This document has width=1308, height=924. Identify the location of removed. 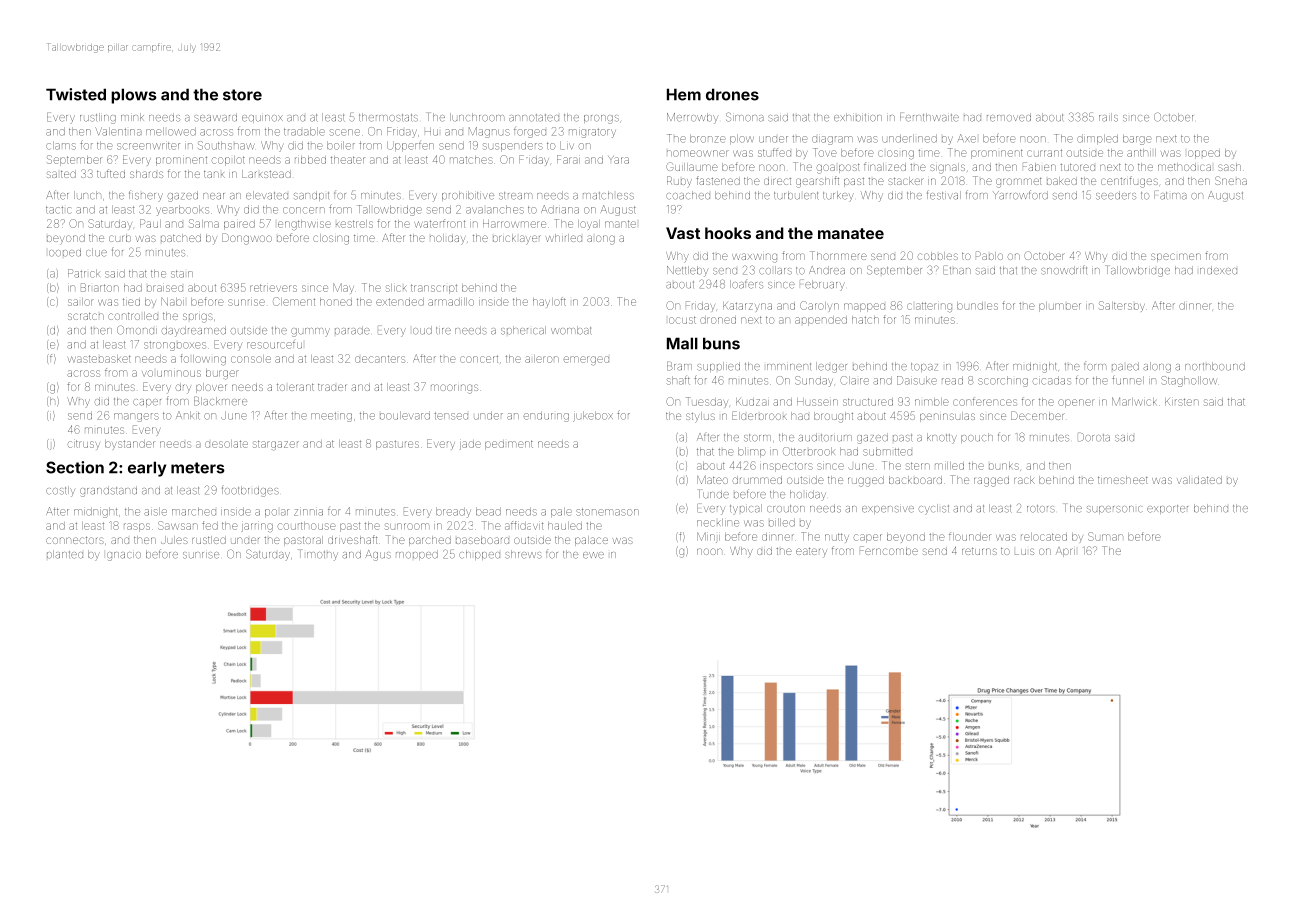
(1009, 117).
